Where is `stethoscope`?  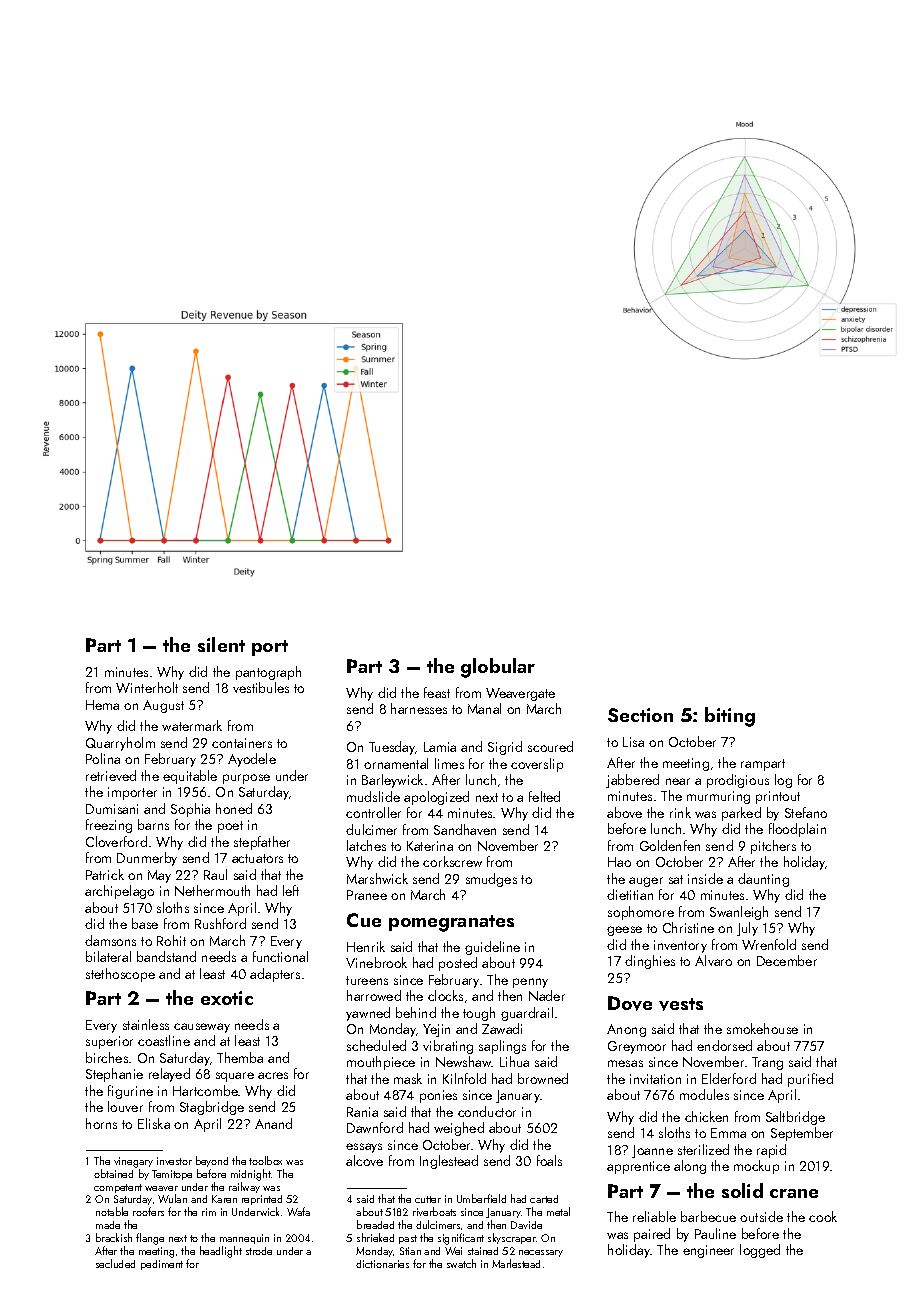
stethoscope is located at coordinates (120, 975).
